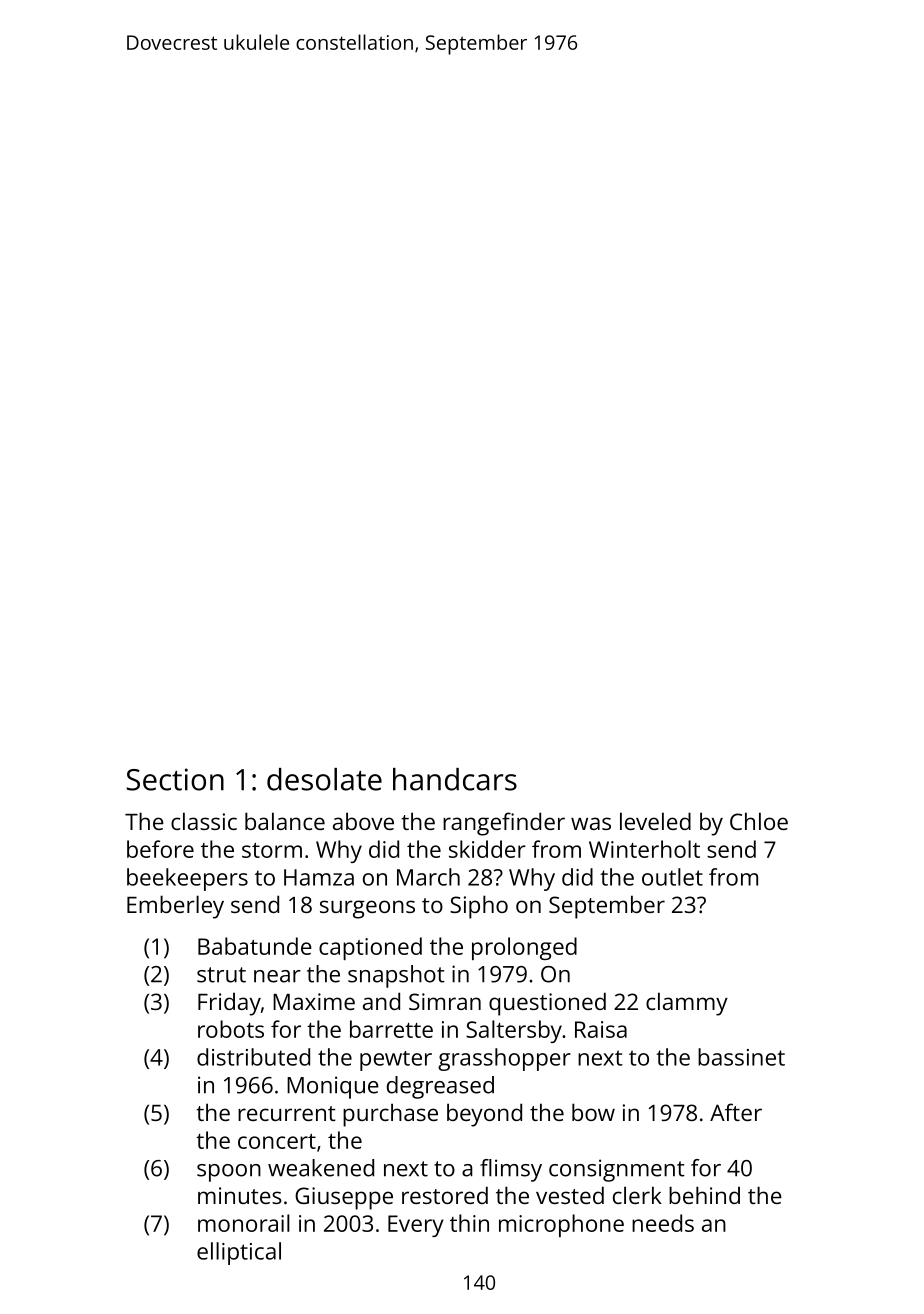  I want to click on prolonged, so click(524, 948).
